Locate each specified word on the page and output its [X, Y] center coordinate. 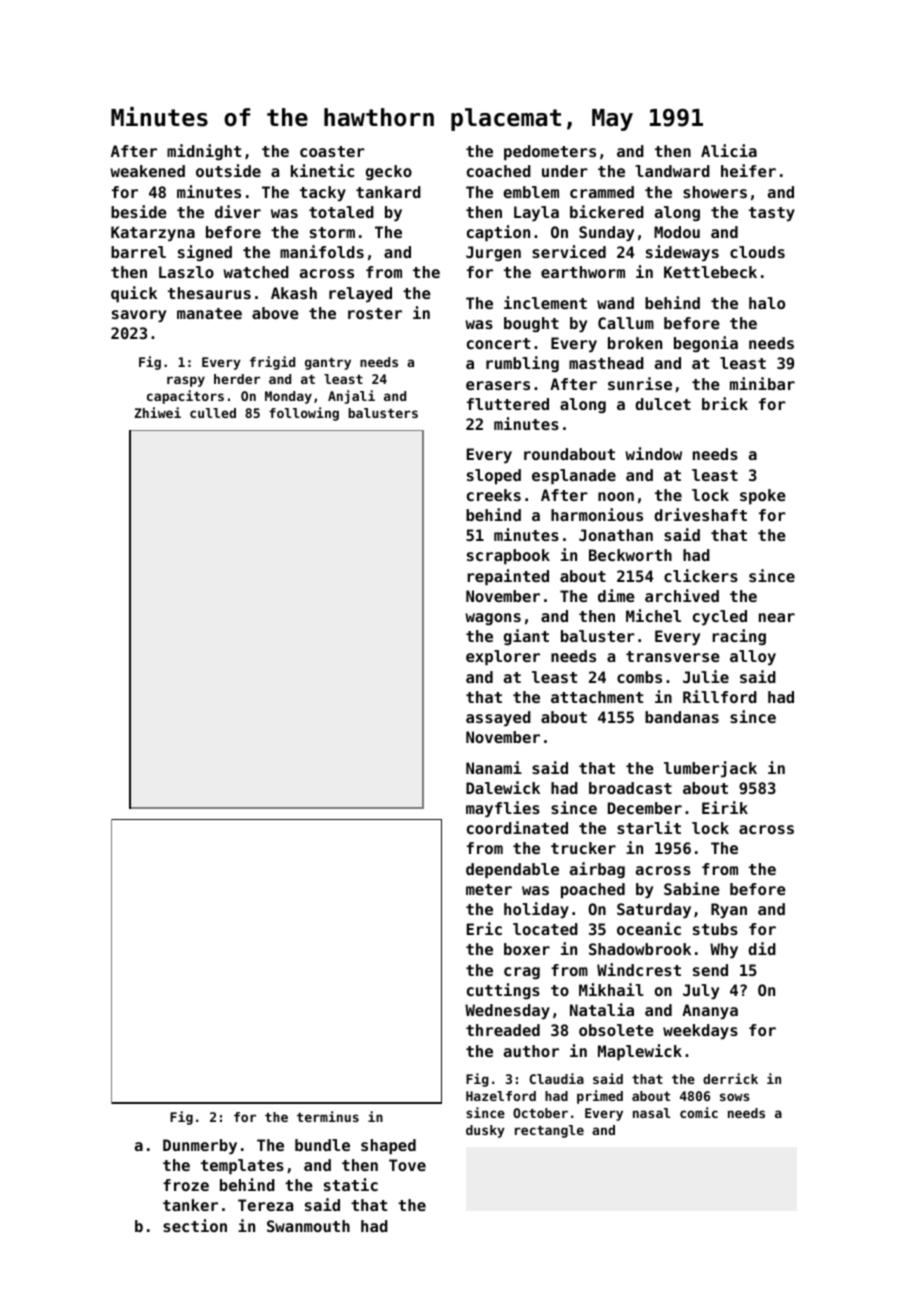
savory [139, 316]
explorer [503, 658]
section [195, 1225]
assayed [498, 719]
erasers [498, 385]
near [777, 617]
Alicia [729, 150]
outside [228, 170]
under [565, 171]
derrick [730, 1078]
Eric [484, 928]
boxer [527, 949]
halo [767, 303]
